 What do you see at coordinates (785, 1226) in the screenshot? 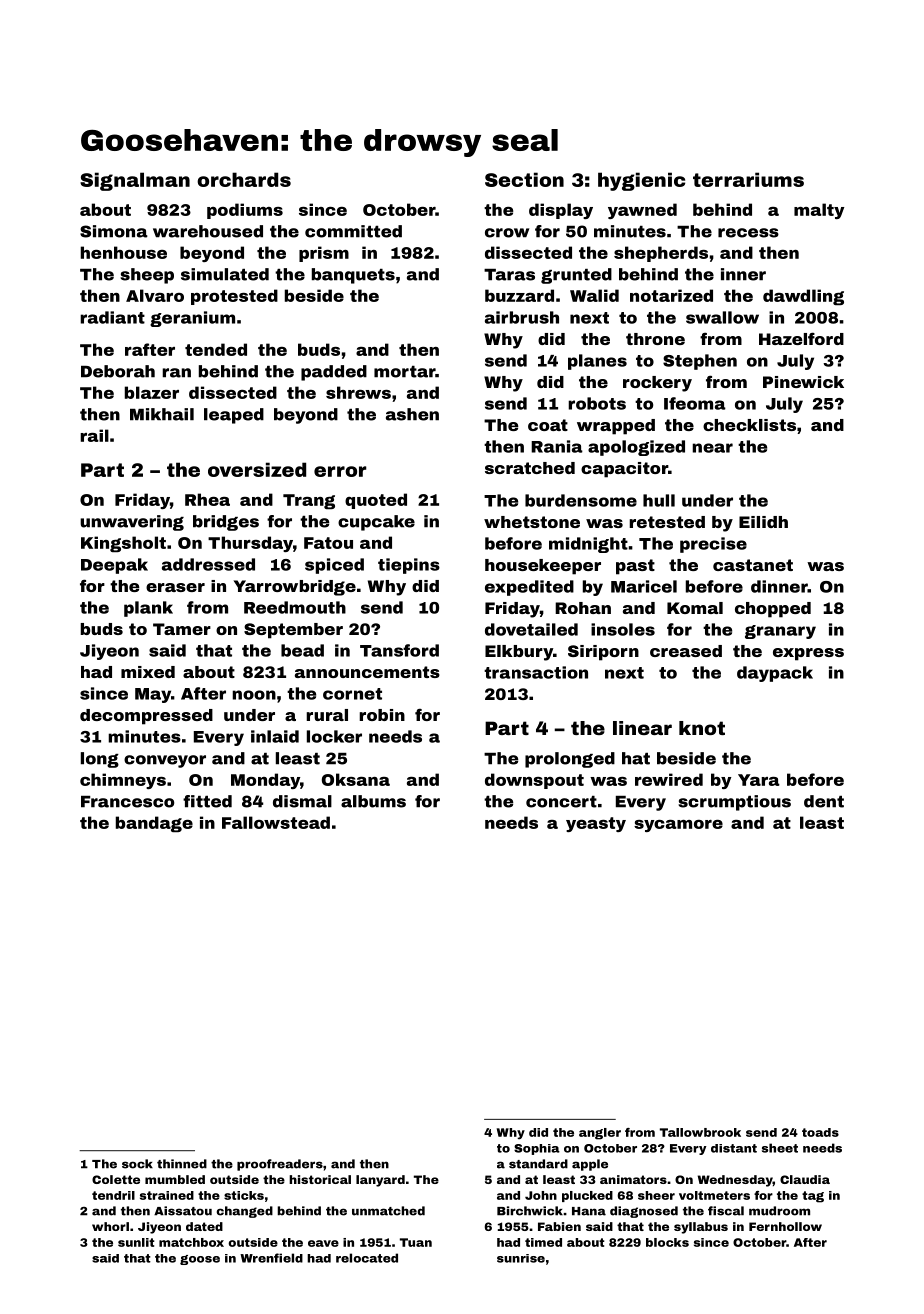
I see `Fernhollow` at bounding box center [785, 1226].
